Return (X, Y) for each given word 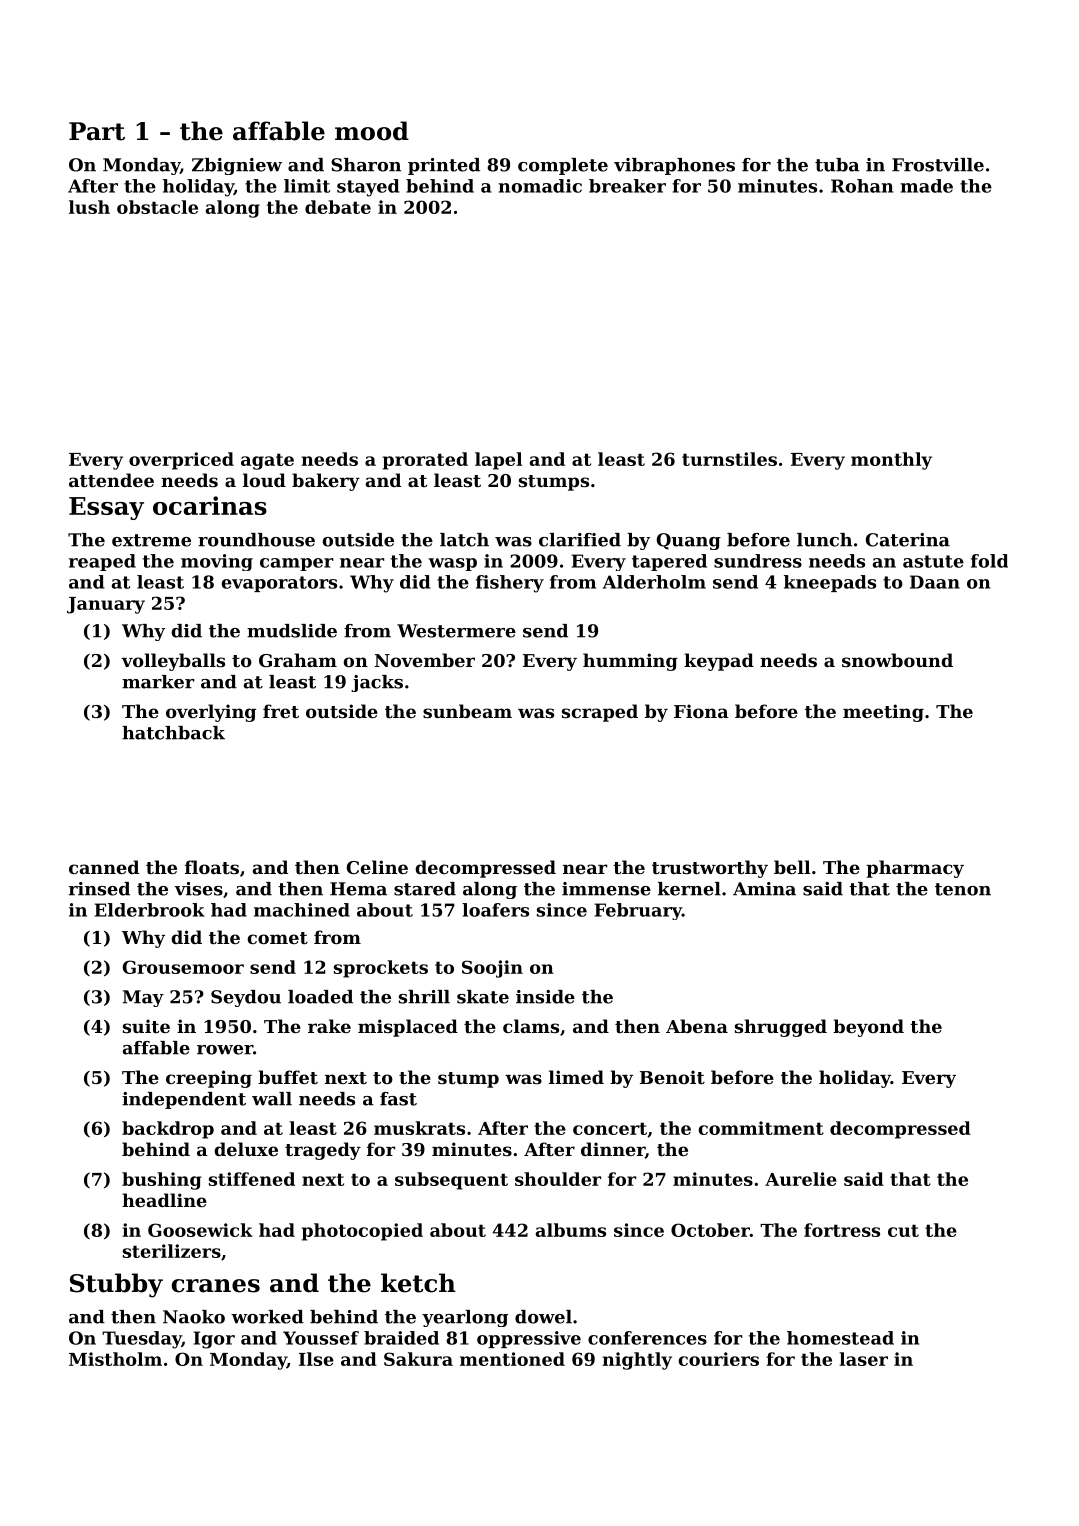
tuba (837, 165)
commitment (761, 1128)
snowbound (897, 660)
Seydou (246, 998)
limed (576, 1077)
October (710, 1230)
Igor (214, 1340)
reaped (102, 562)
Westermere (456, 631)
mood (372, 131)
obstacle (157, 207)
